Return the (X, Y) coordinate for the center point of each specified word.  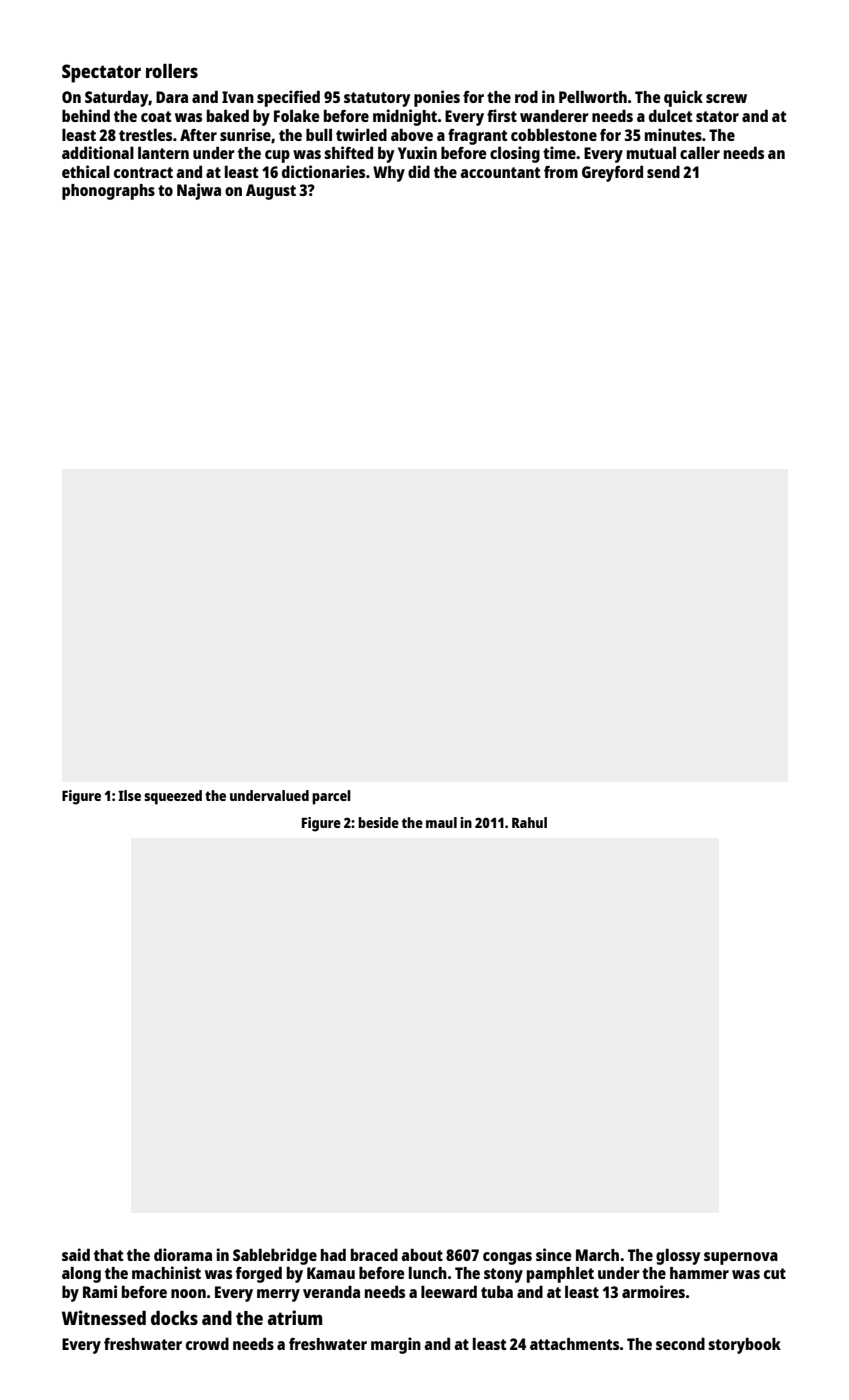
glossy (678, 1256)
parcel (331, 797)
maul (441, 822)
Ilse (129, 795)
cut (775, 1273)
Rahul (529, 822)
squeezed (173, 797)
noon (188, 1293)
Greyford (612, 173)
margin (396, 1345)
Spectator (101, 73)
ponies (437, 98)
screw (726, 98)
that (108, 1255)
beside (378, 822)
